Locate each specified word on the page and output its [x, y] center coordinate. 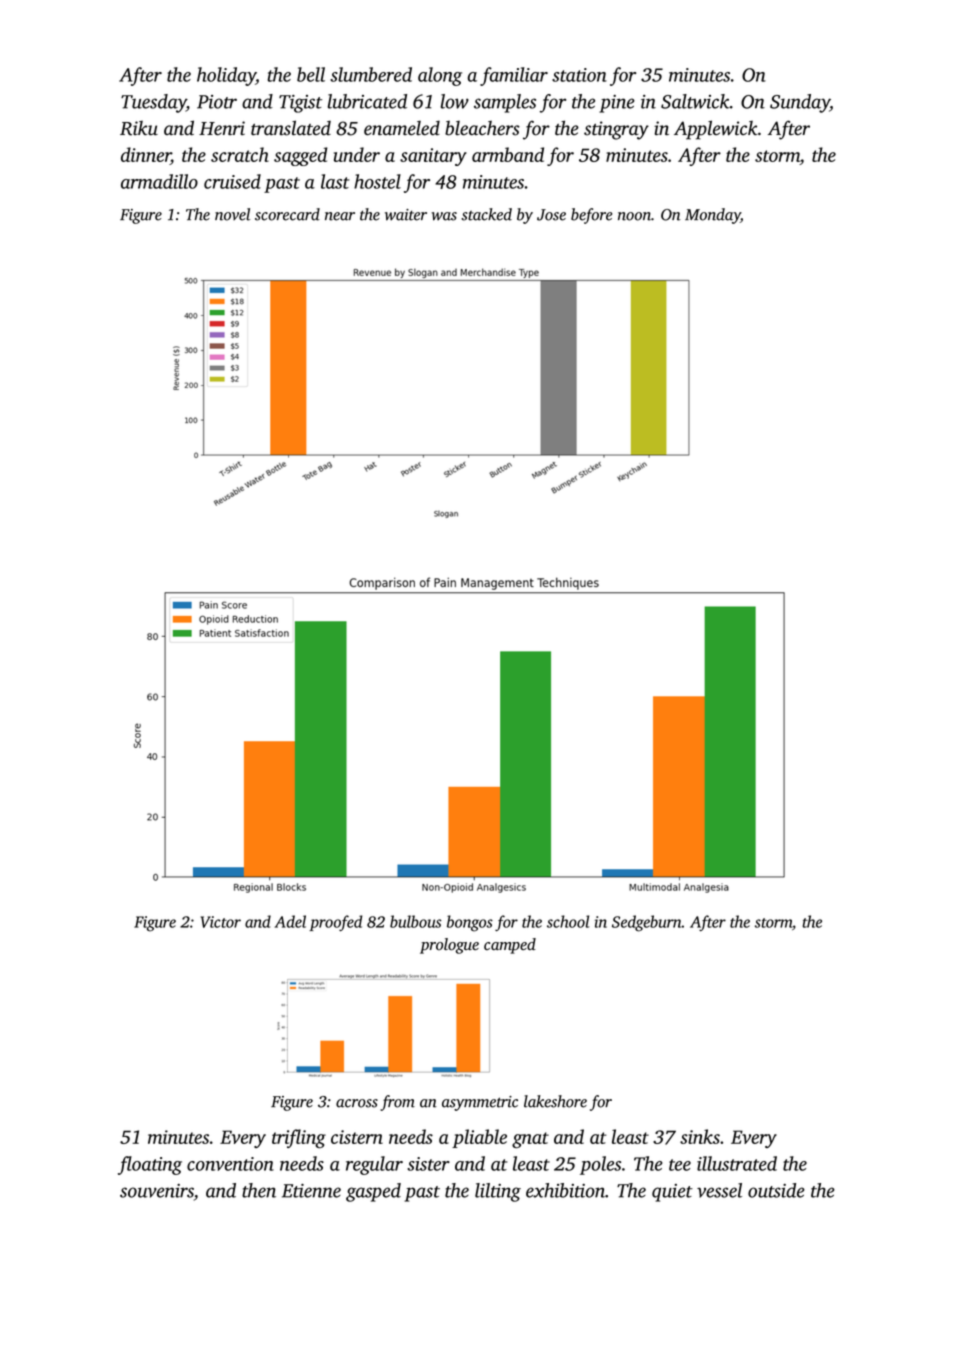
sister [428, 1164]
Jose [551, 215]
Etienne [311, 1191]
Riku [139, 128]
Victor [221, 922]
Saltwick [695, 101]
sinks [700, 1136]
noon [634, 216]
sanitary [433, 157]
